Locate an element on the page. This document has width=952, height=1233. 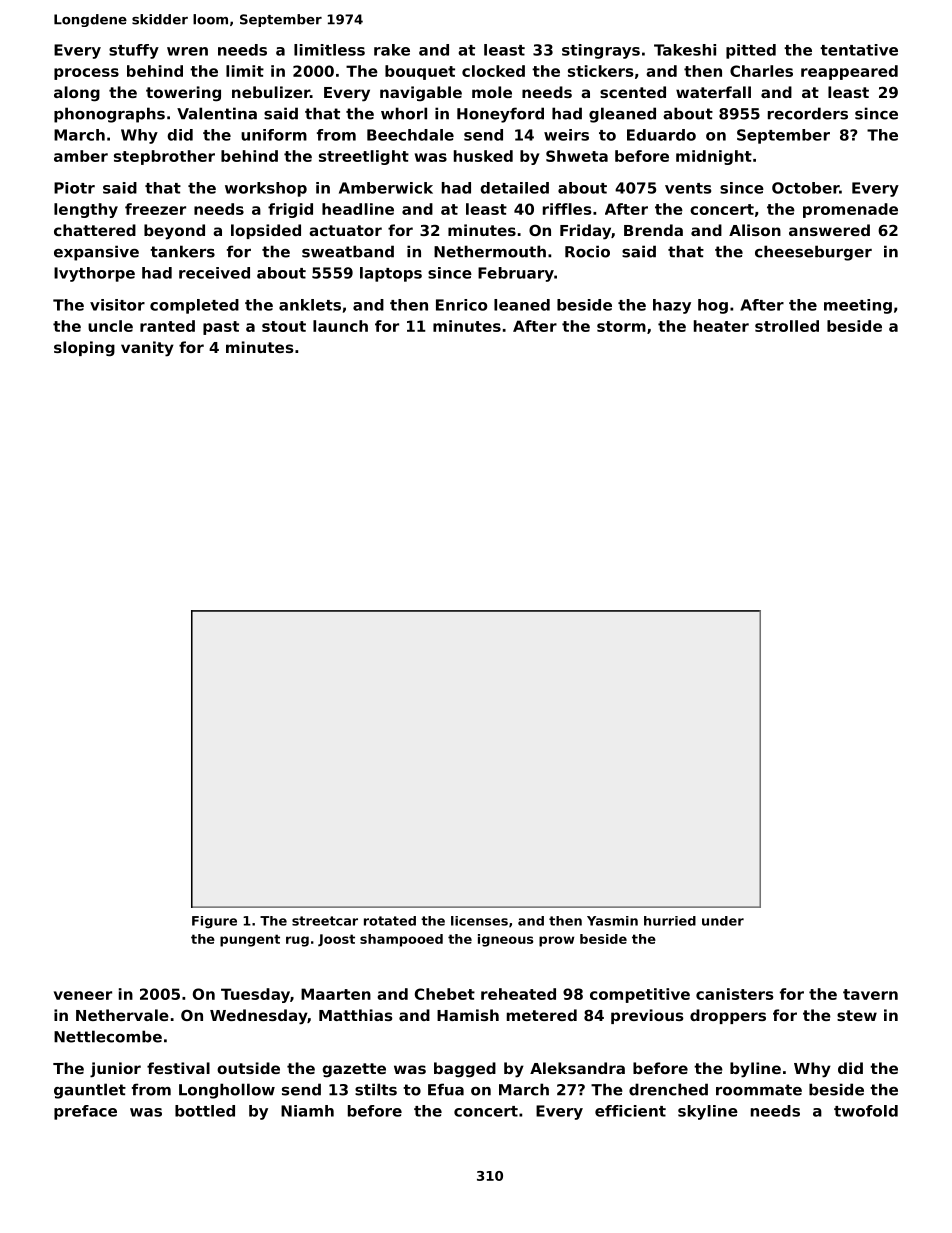
vanity is located at coordinates (147, 349).
